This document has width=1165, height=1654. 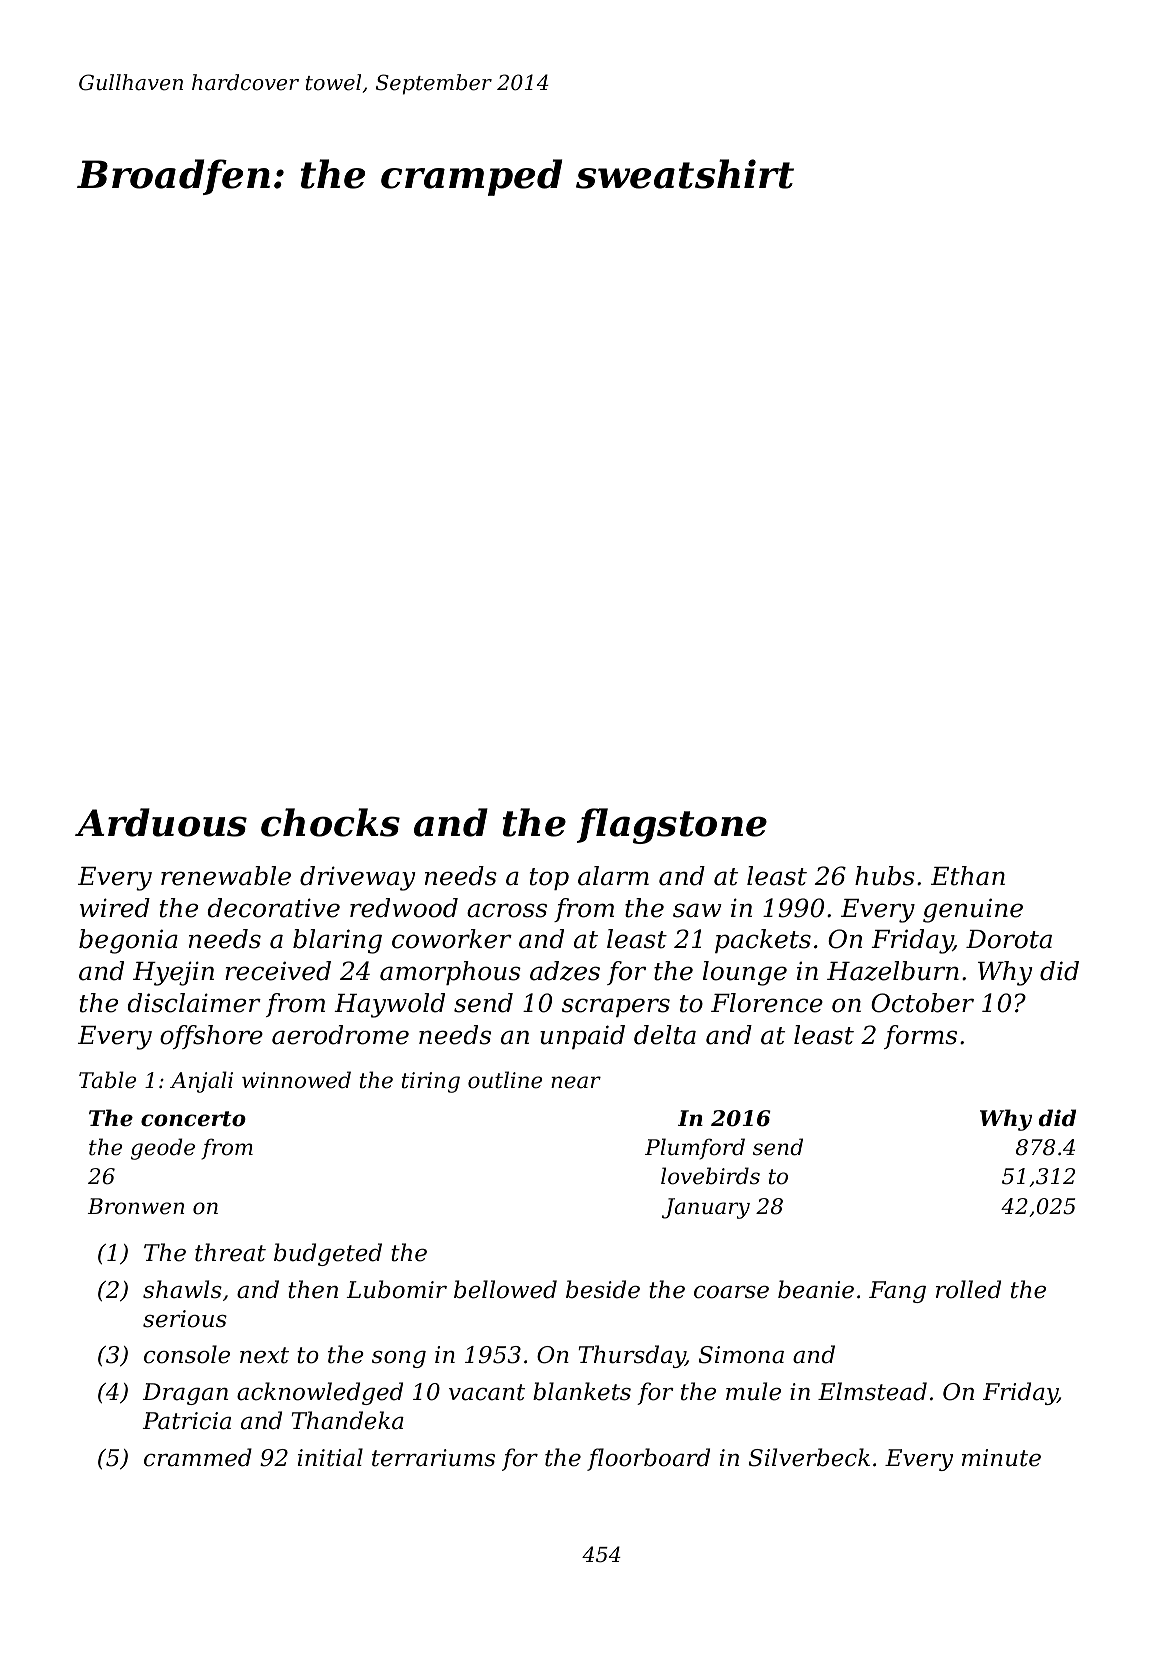 I want to click on chocks, so click(x=330, y=822).
